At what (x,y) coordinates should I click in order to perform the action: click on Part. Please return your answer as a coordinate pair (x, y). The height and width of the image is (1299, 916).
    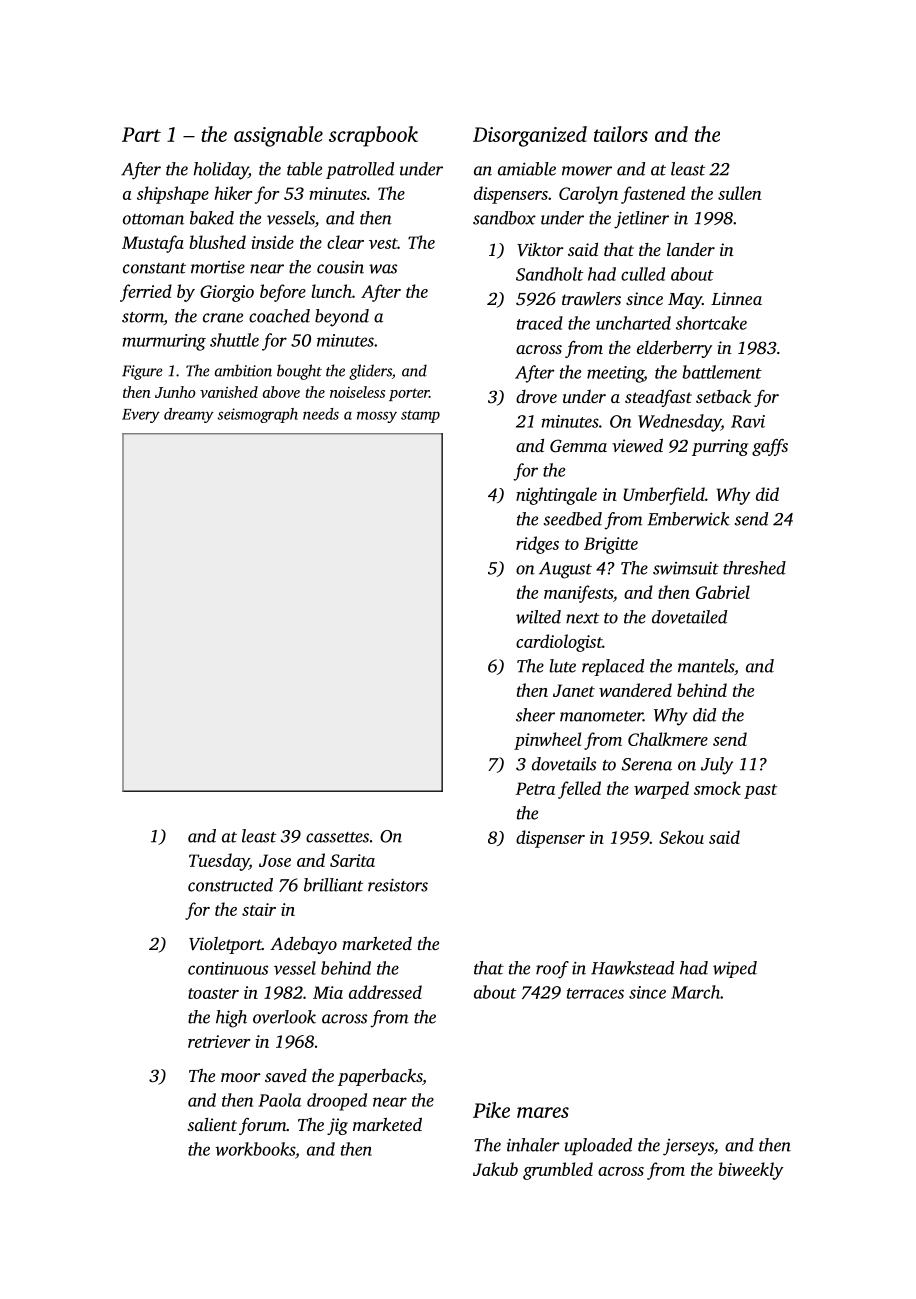
    Looking at the image, I should click on (141, 134).
